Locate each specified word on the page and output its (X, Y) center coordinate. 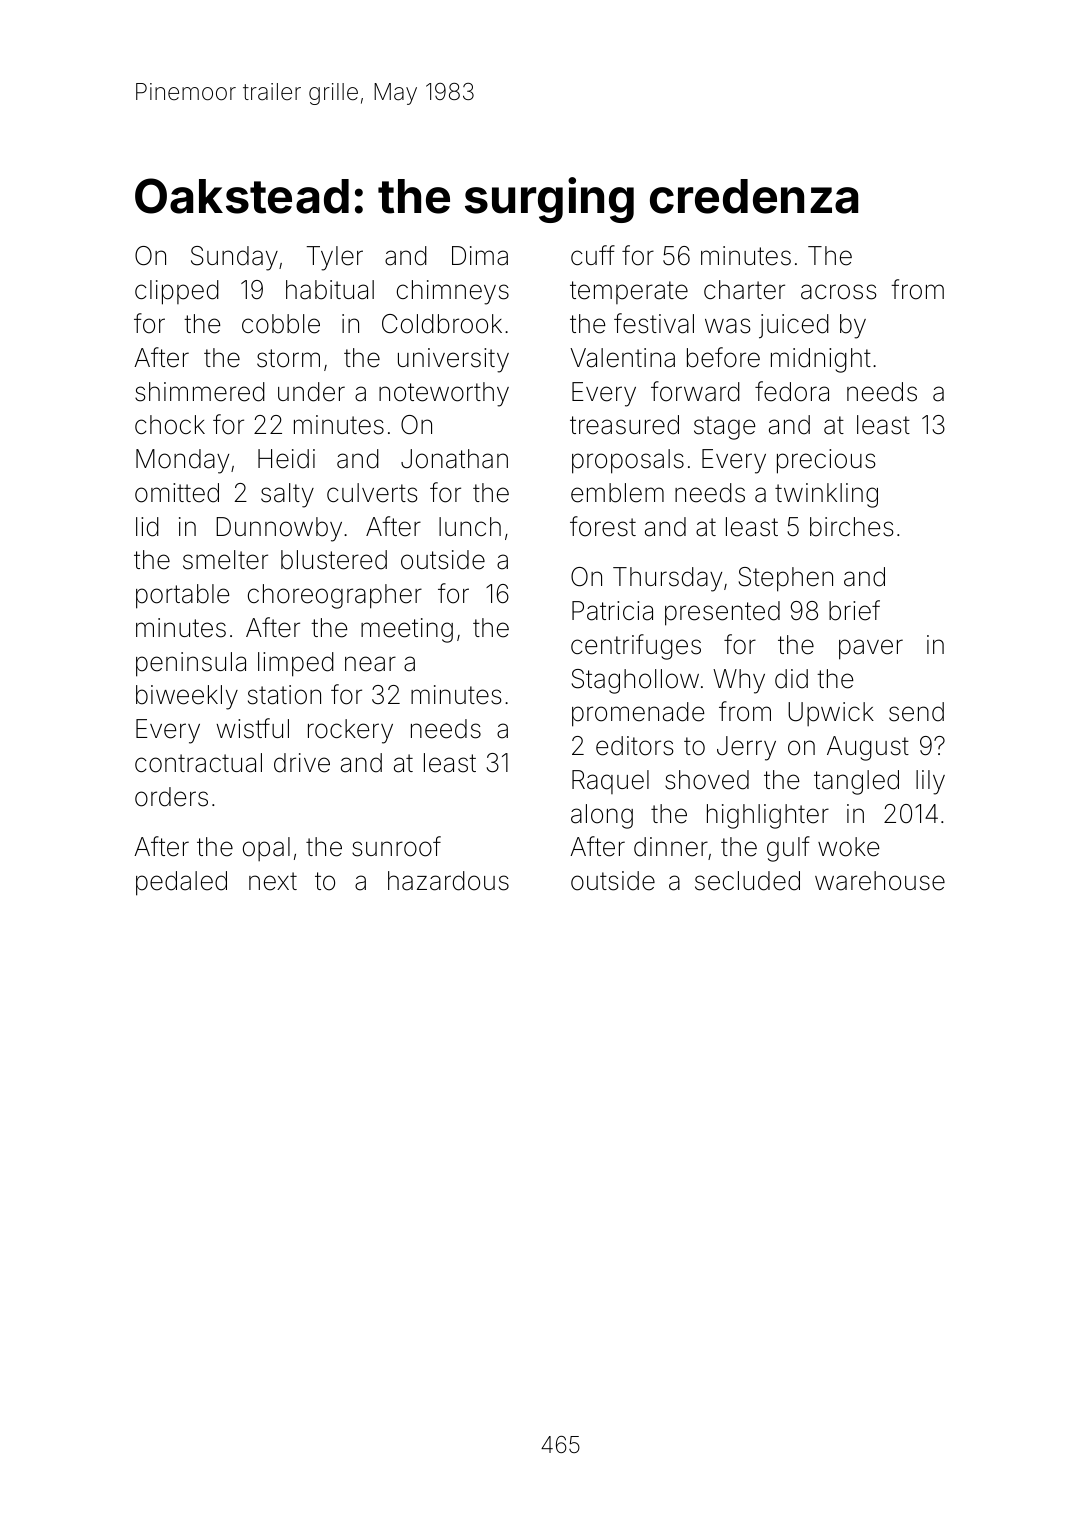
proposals (628, 461)
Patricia (612, 611)
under (311, 392)
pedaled (181, 883)
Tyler (335, 258)
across (839, 292)
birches (852, 527)
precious (826, 461)
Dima (480, 256)
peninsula (191, 664)
